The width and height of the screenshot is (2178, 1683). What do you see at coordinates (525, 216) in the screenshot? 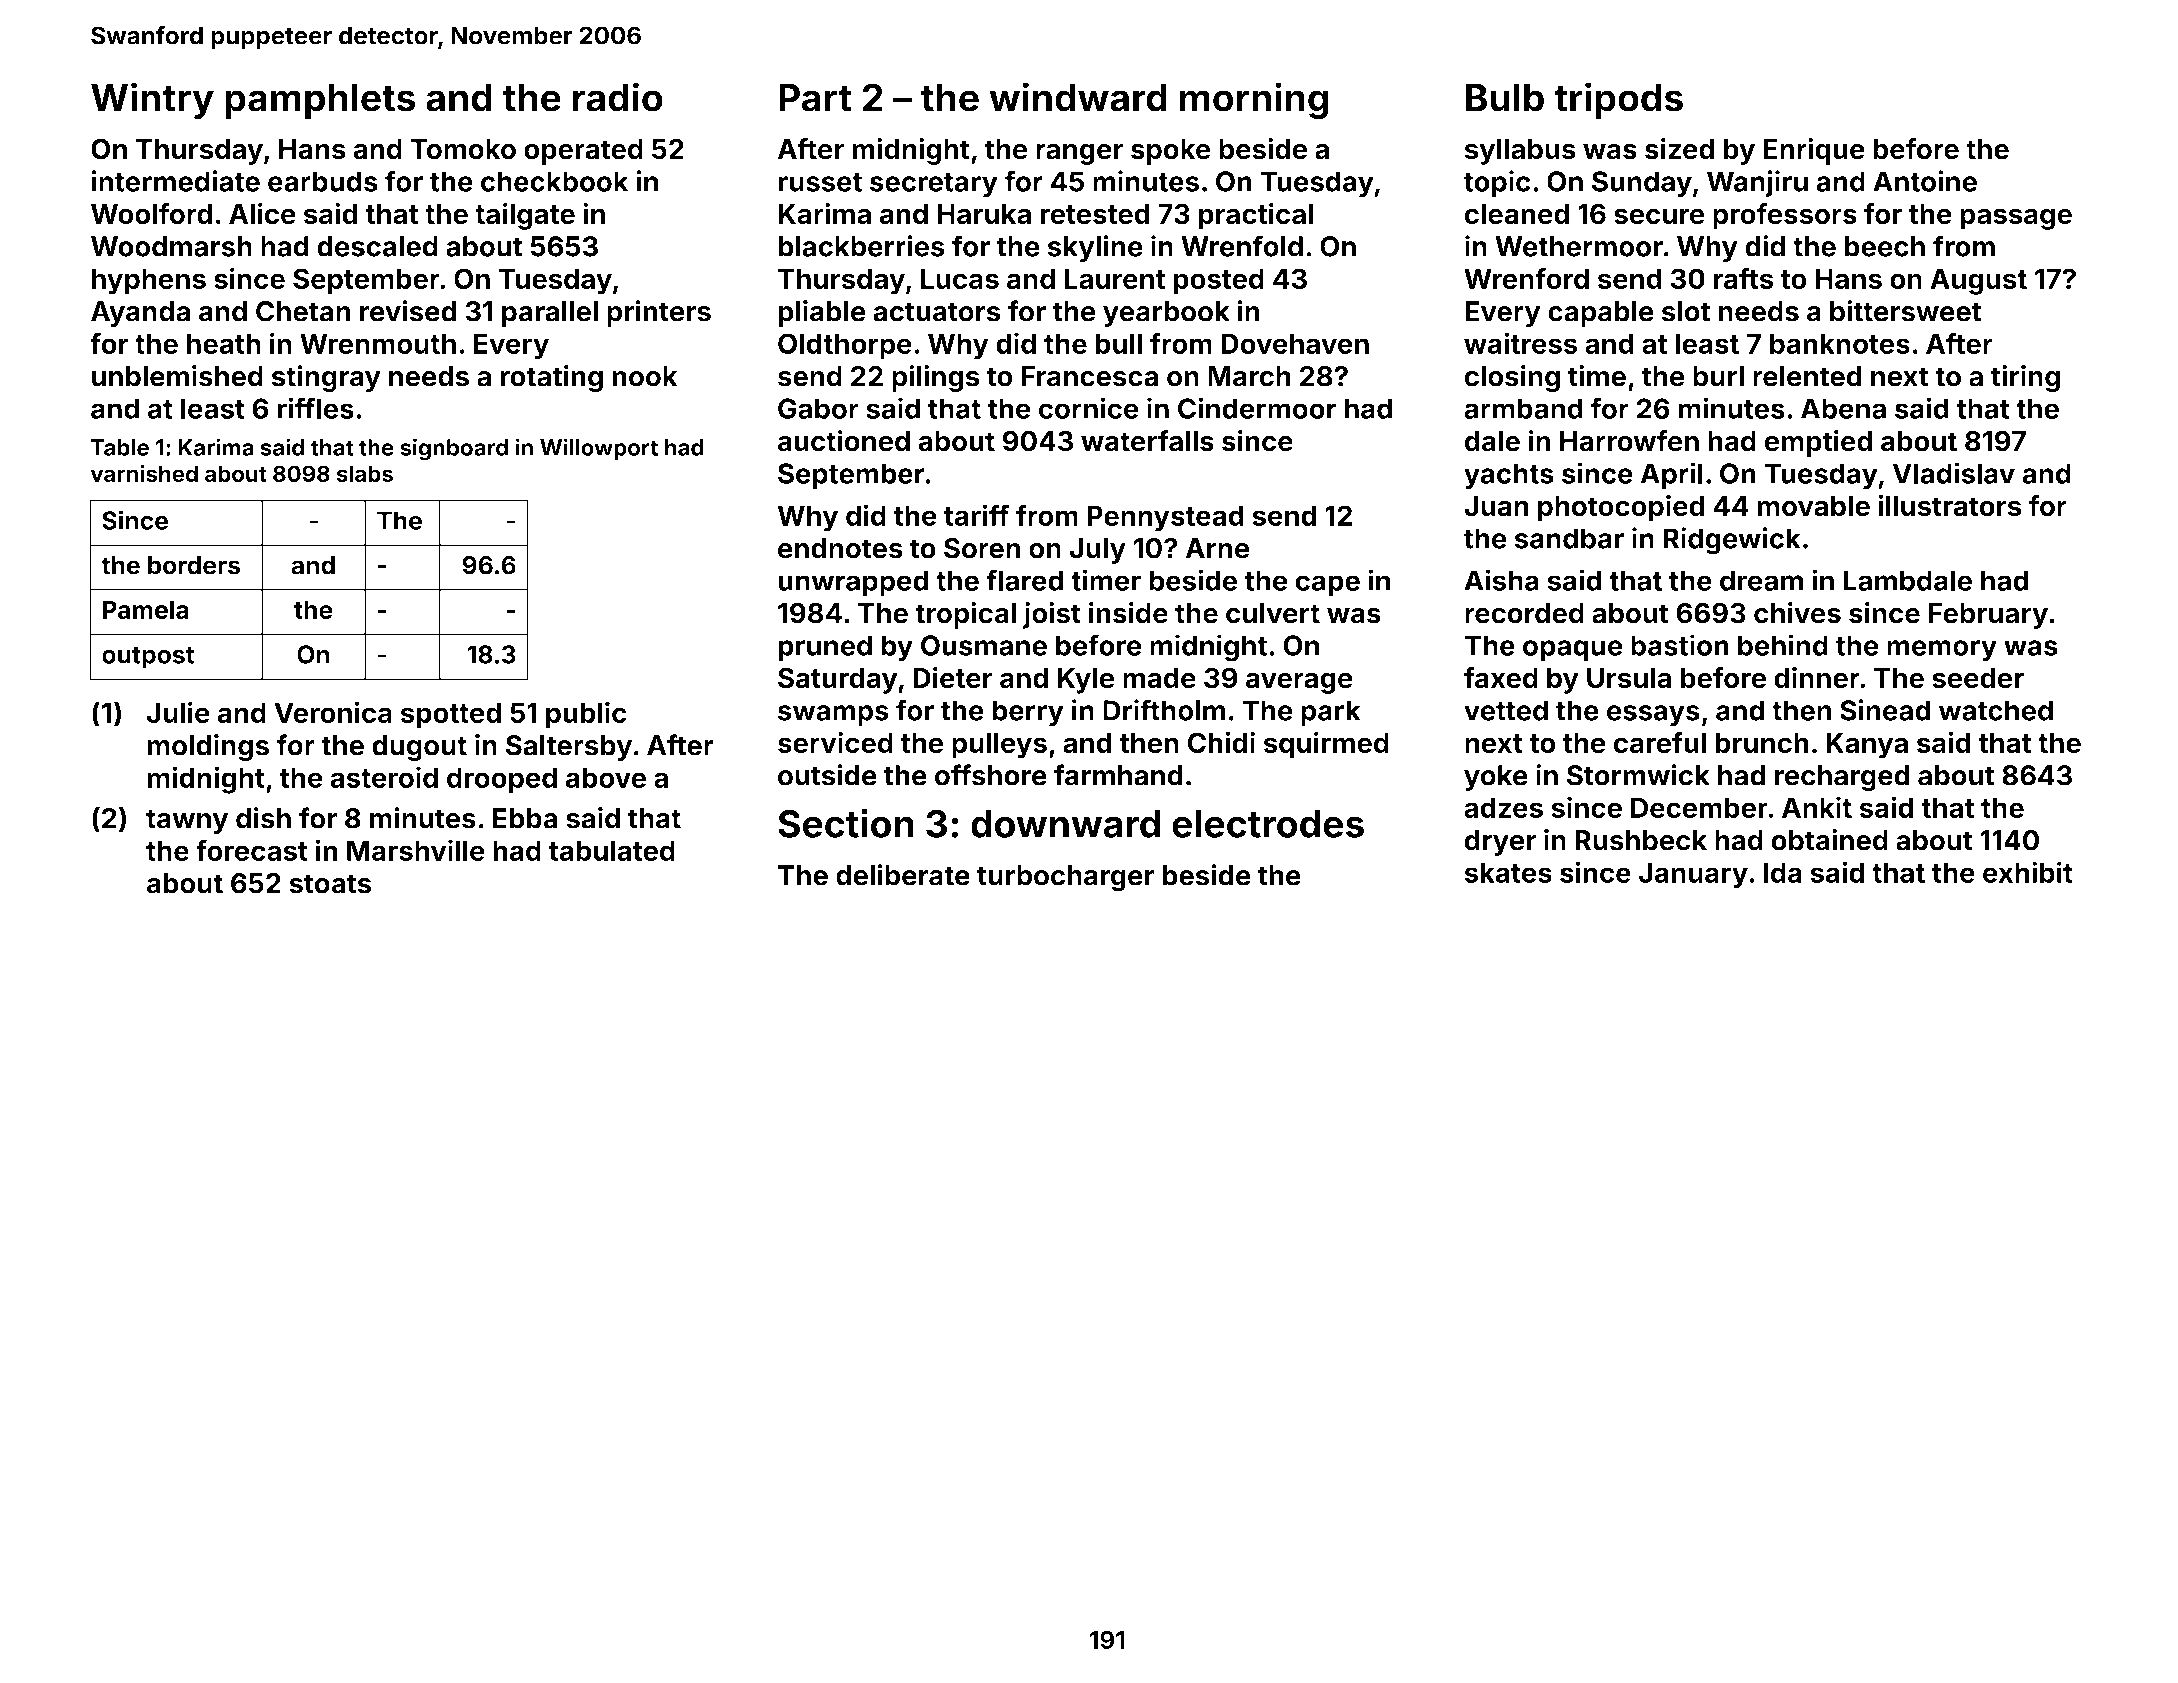
I see `tailgate` at bounding box center [525, 216].
